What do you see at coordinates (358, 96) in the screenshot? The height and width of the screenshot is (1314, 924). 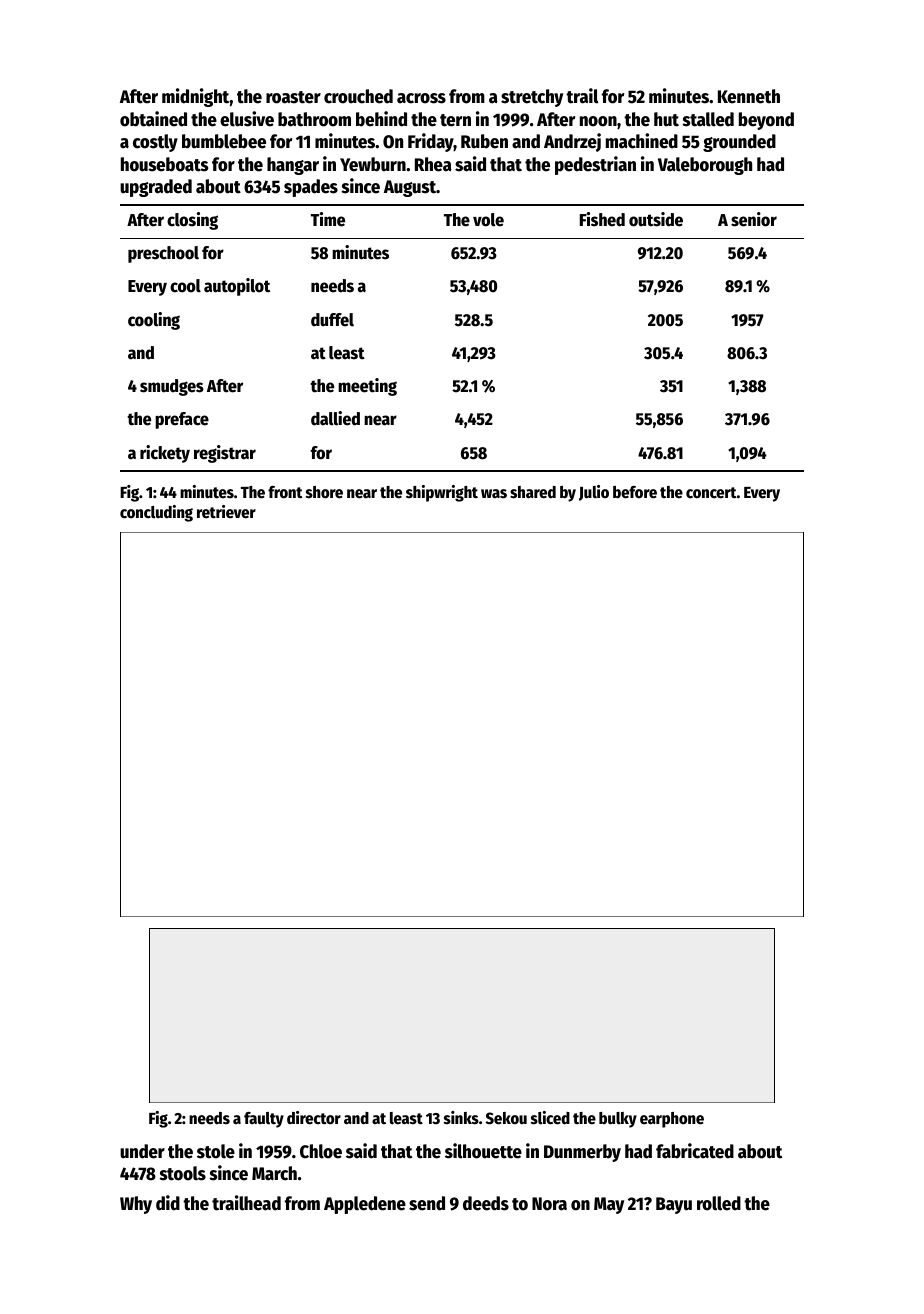 I see `crouched` at bounding box center [358, 96].
